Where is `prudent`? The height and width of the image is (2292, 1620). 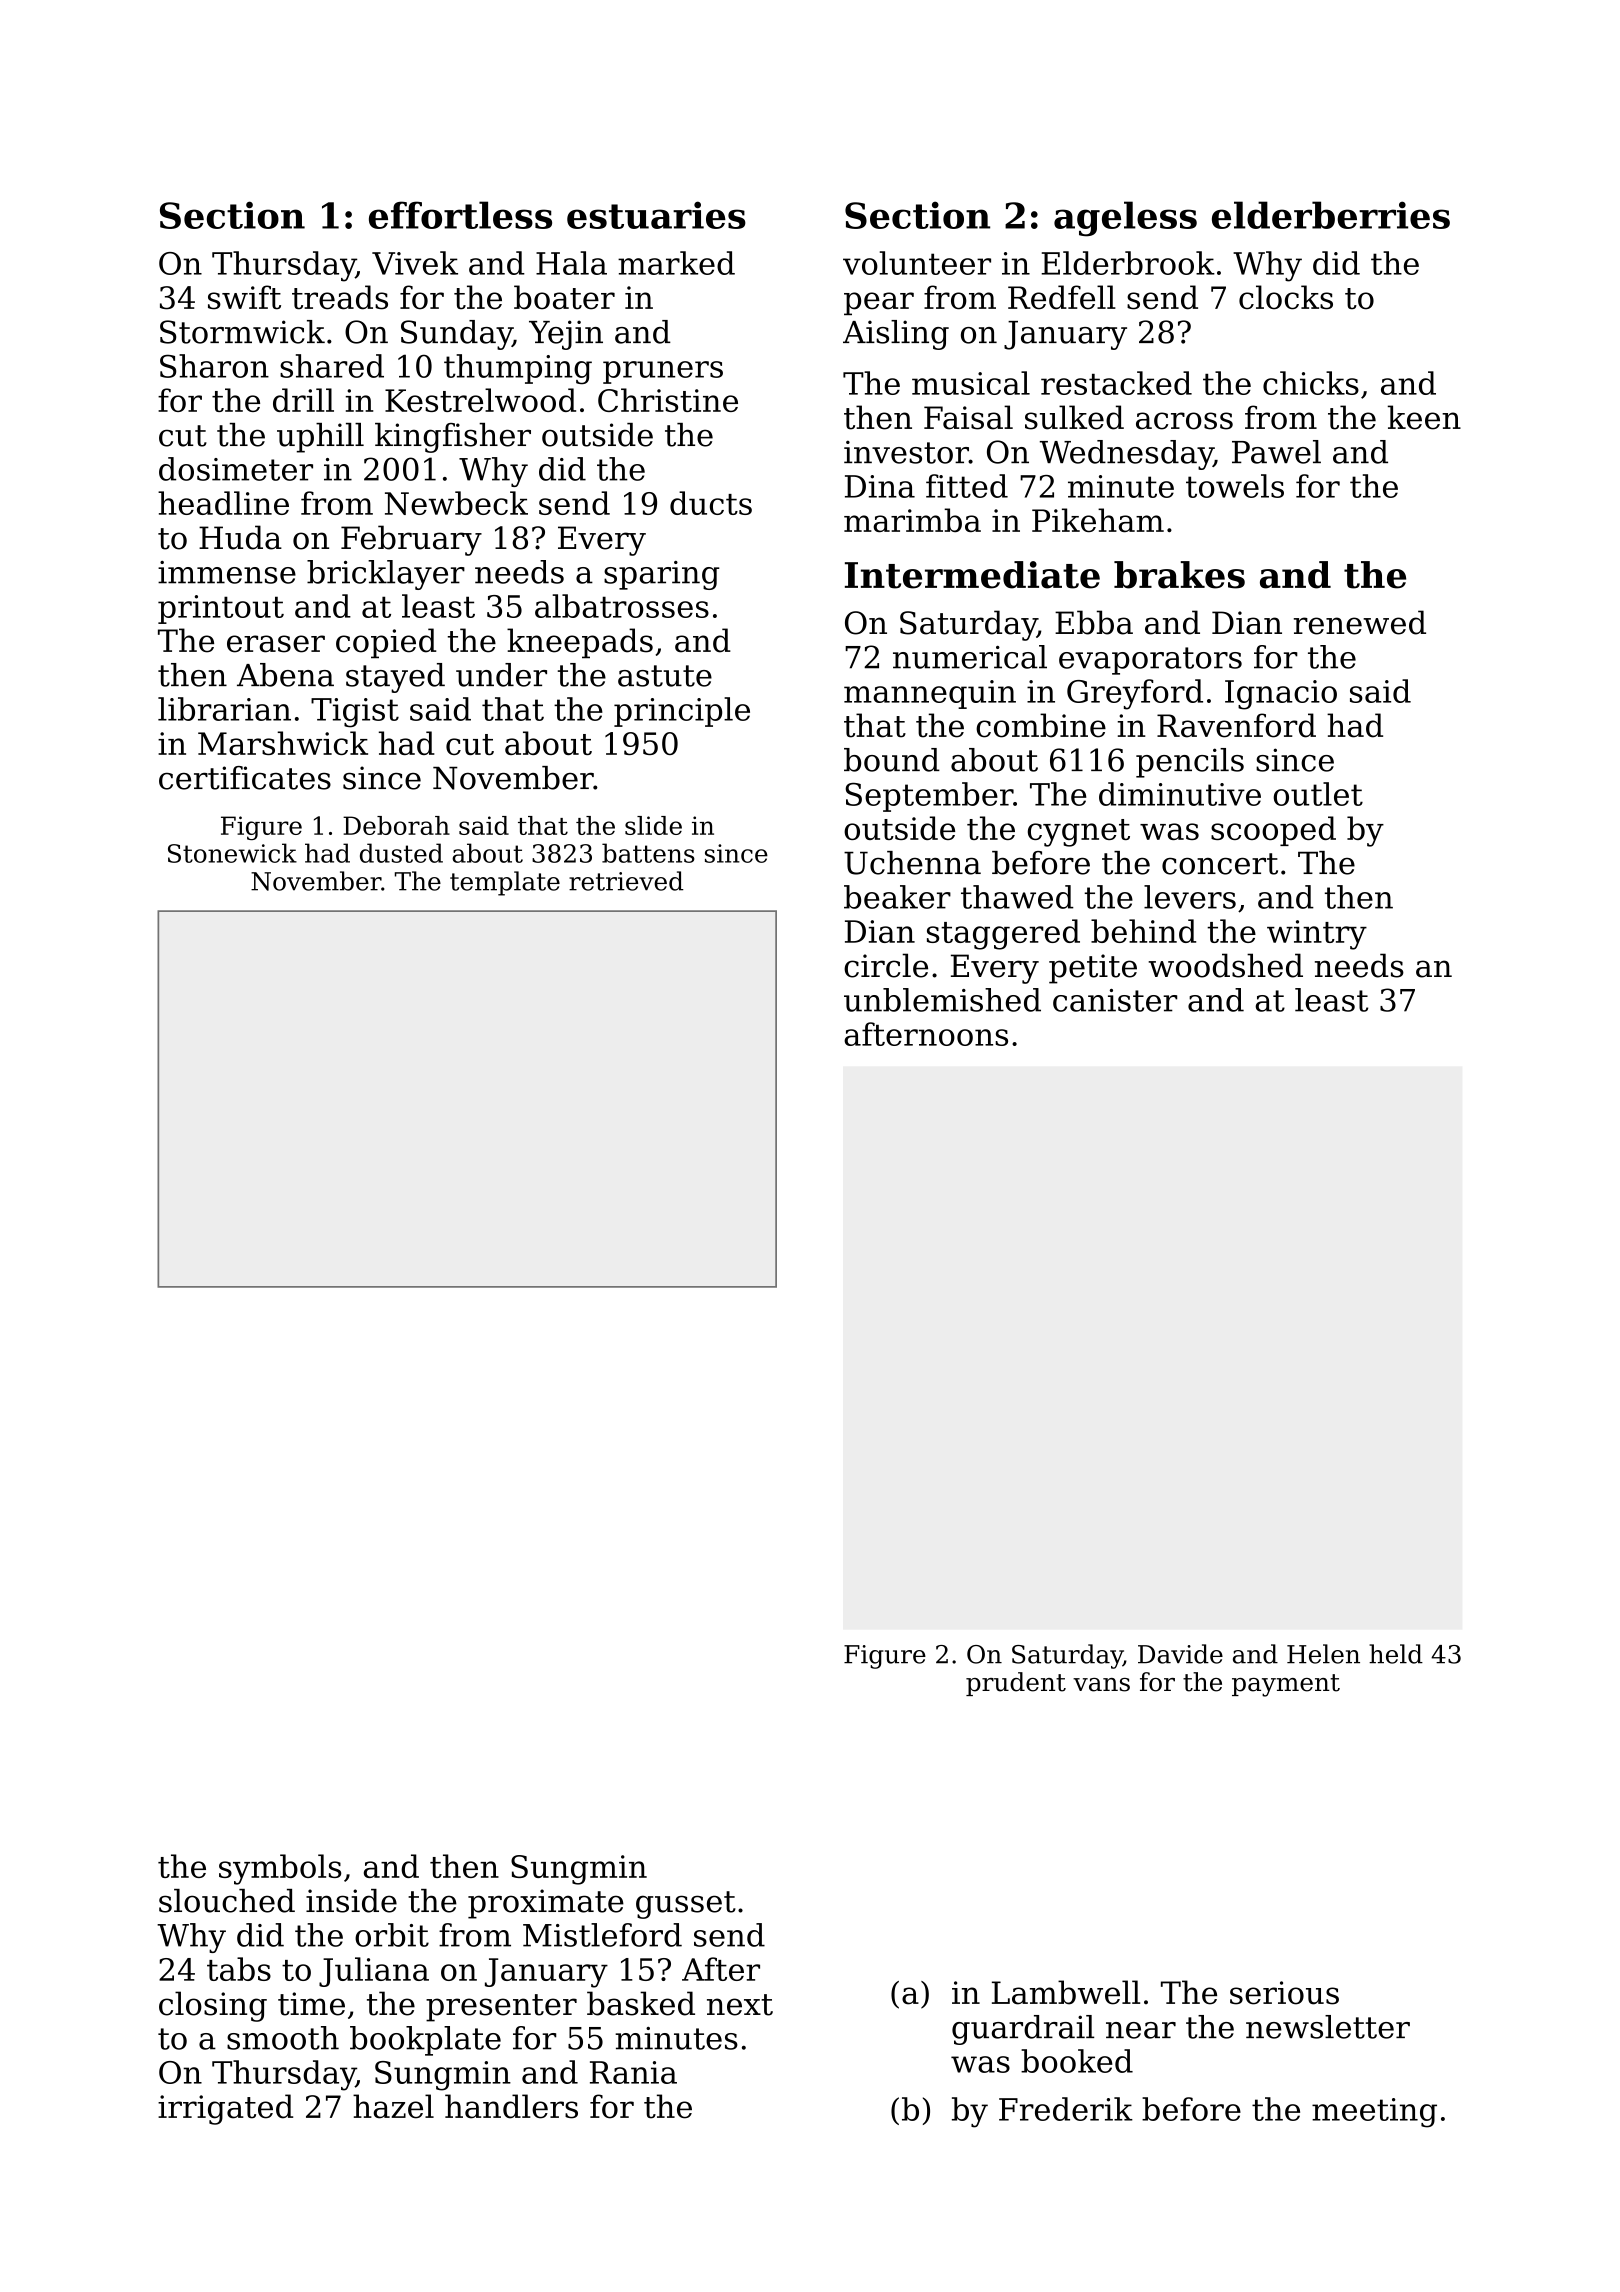
prudent is located at coordinates (1016, 1684).
